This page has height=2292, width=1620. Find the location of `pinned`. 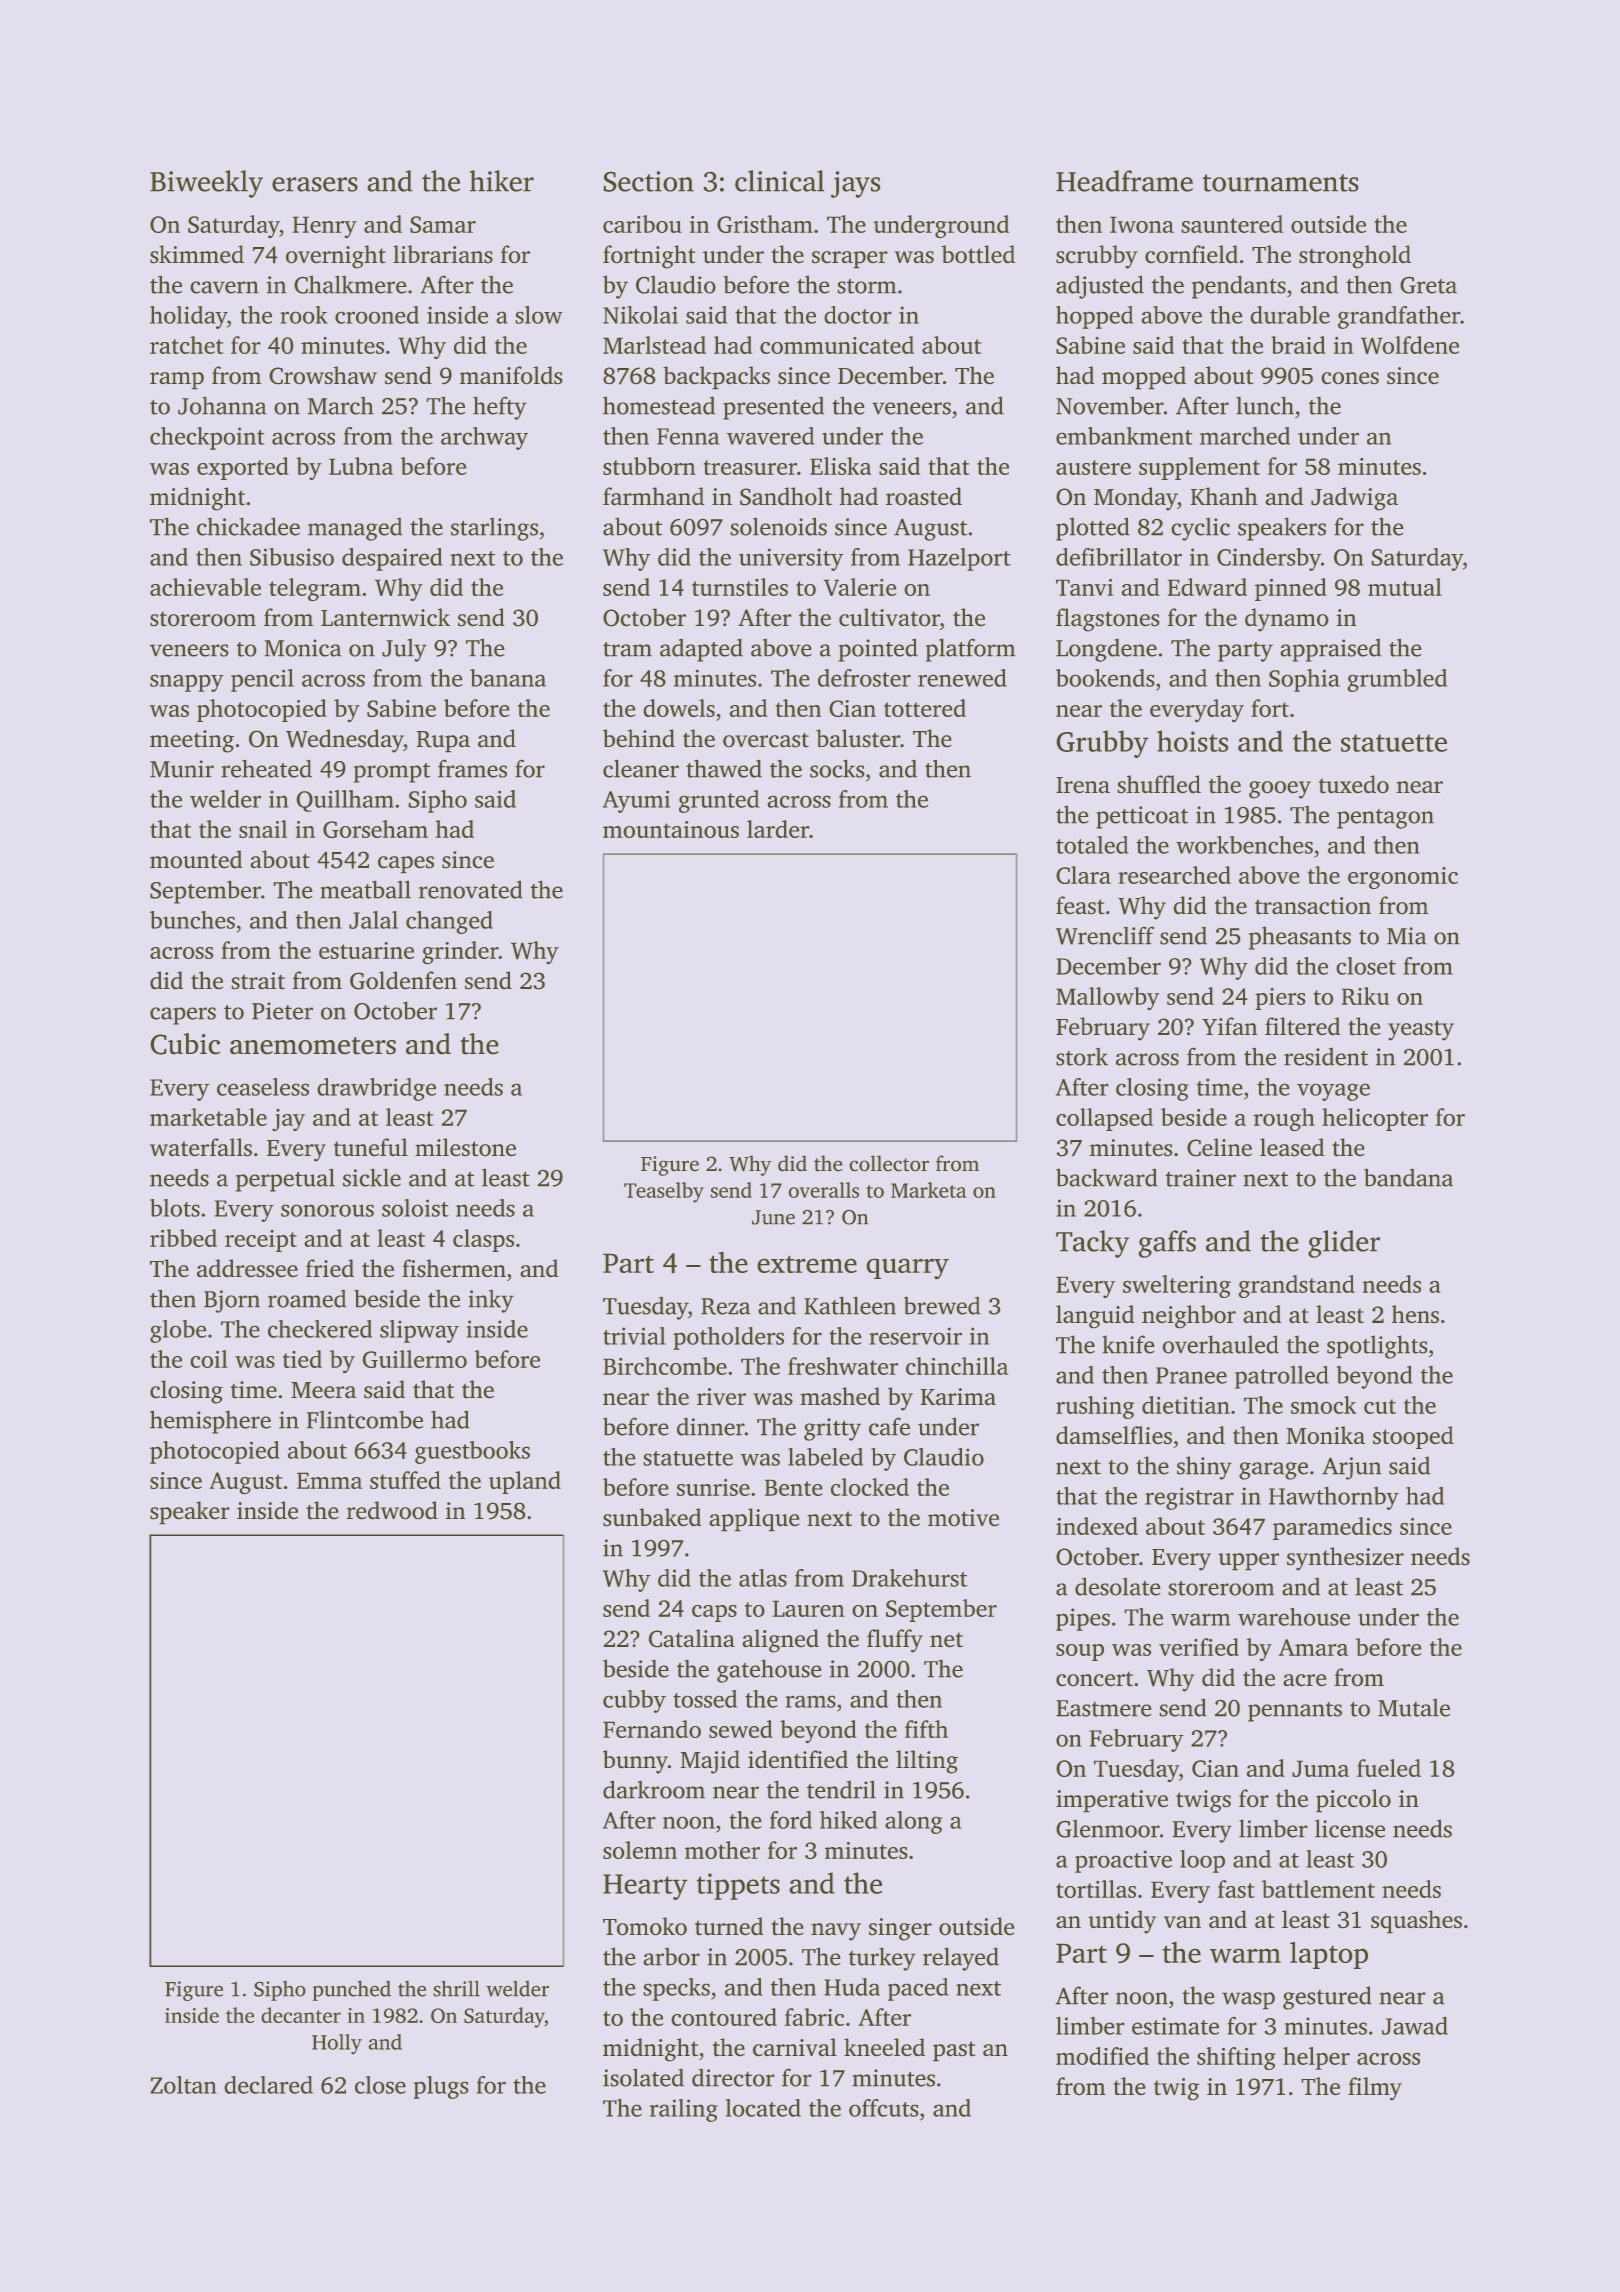

pinned is located at coordinates (1291, 589).
